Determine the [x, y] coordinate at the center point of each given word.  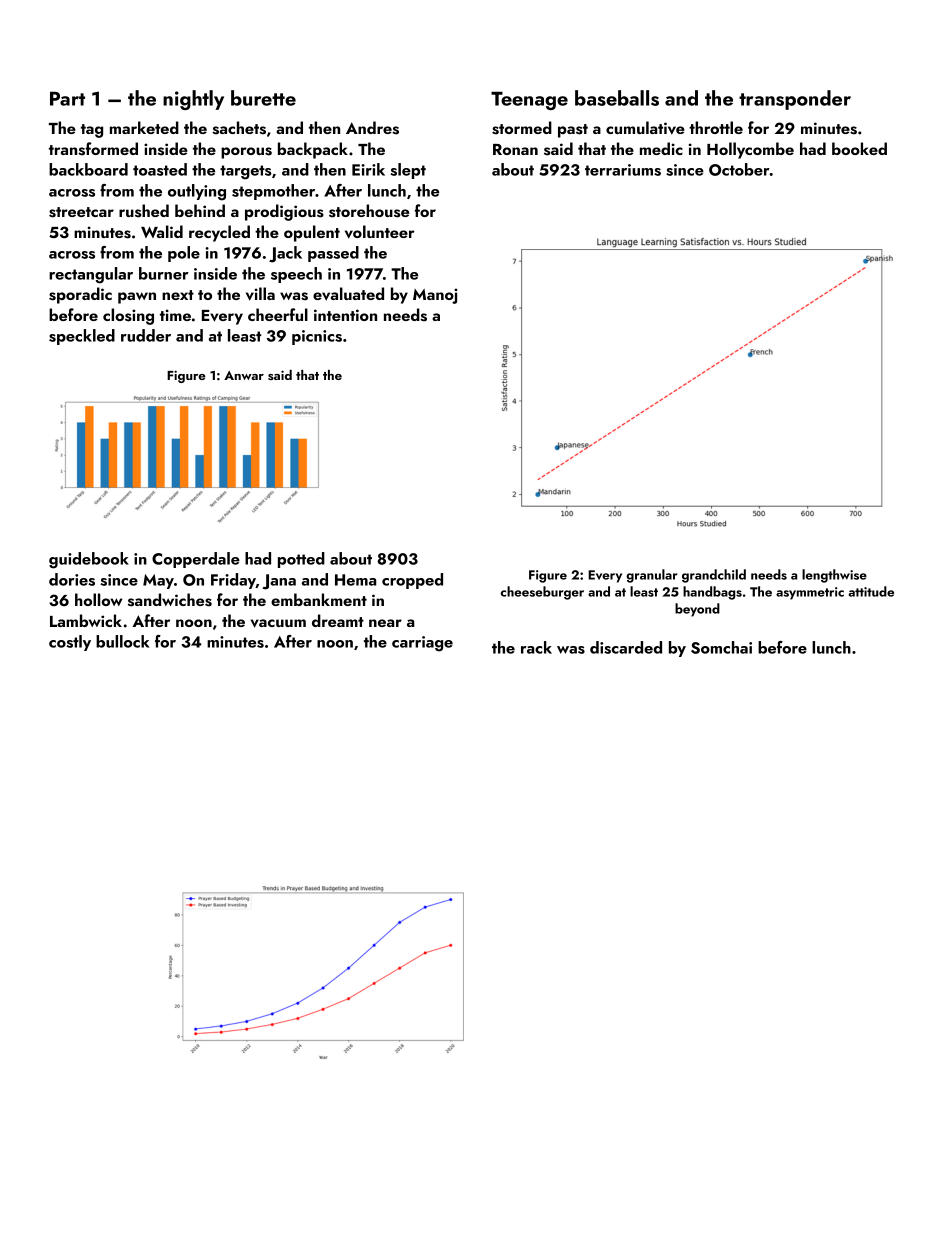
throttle [716, 127]
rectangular [91, 275]
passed [333, 254]
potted [301, 560]
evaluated [348, 294]
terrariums [623, 170]
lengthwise [834, 576]
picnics [317, 337]
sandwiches [170, 600]
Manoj [435, 296]
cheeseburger [542, 593]
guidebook [89, 560]
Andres [372, 128]
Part [67, 98]
